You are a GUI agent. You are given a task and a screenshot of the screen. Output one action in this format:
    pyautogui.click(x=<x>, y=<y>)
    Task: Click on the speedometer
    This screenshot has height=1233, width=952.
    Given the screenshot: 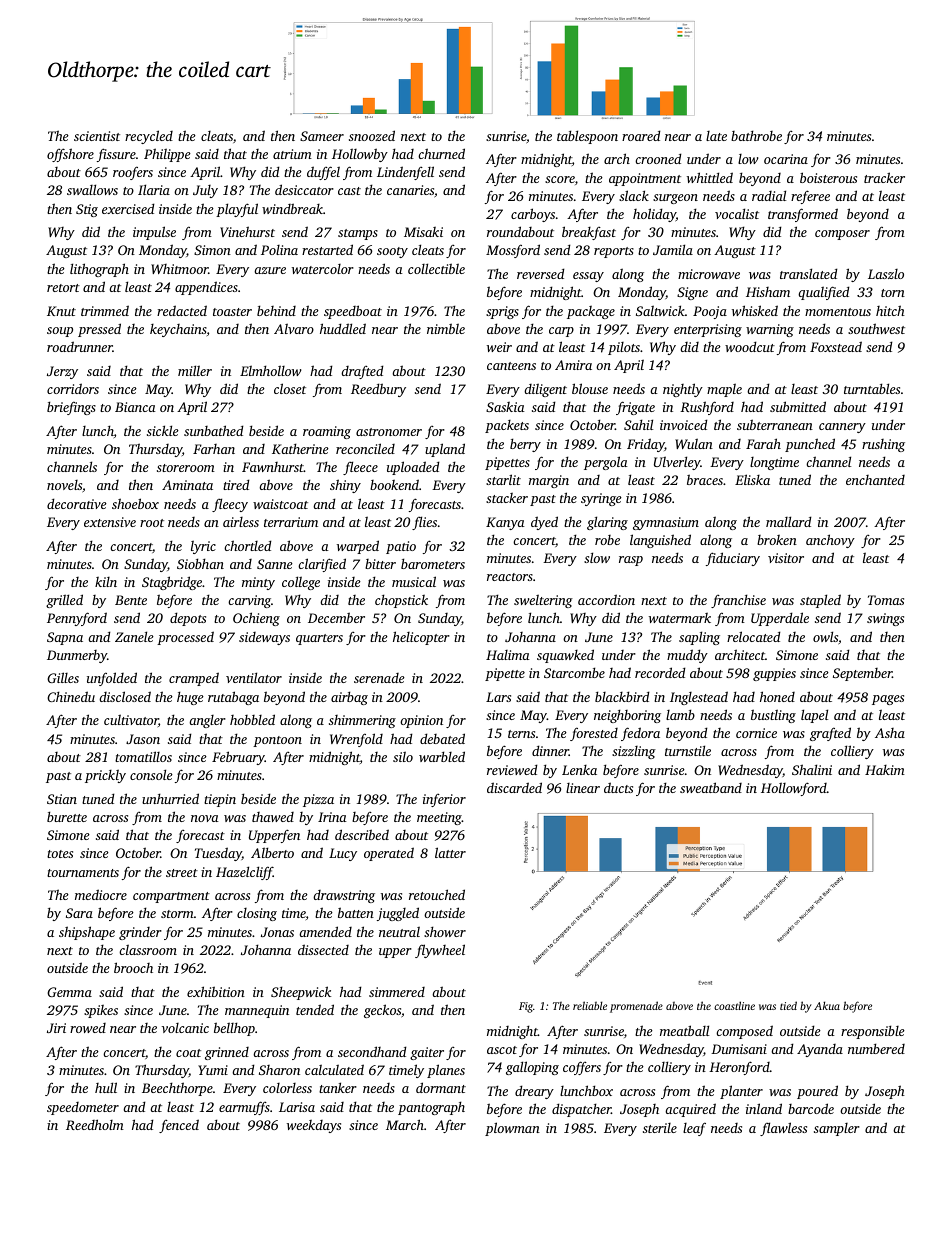 What is the action you would take?
    pyautogui.click(x=83, y=1108)
